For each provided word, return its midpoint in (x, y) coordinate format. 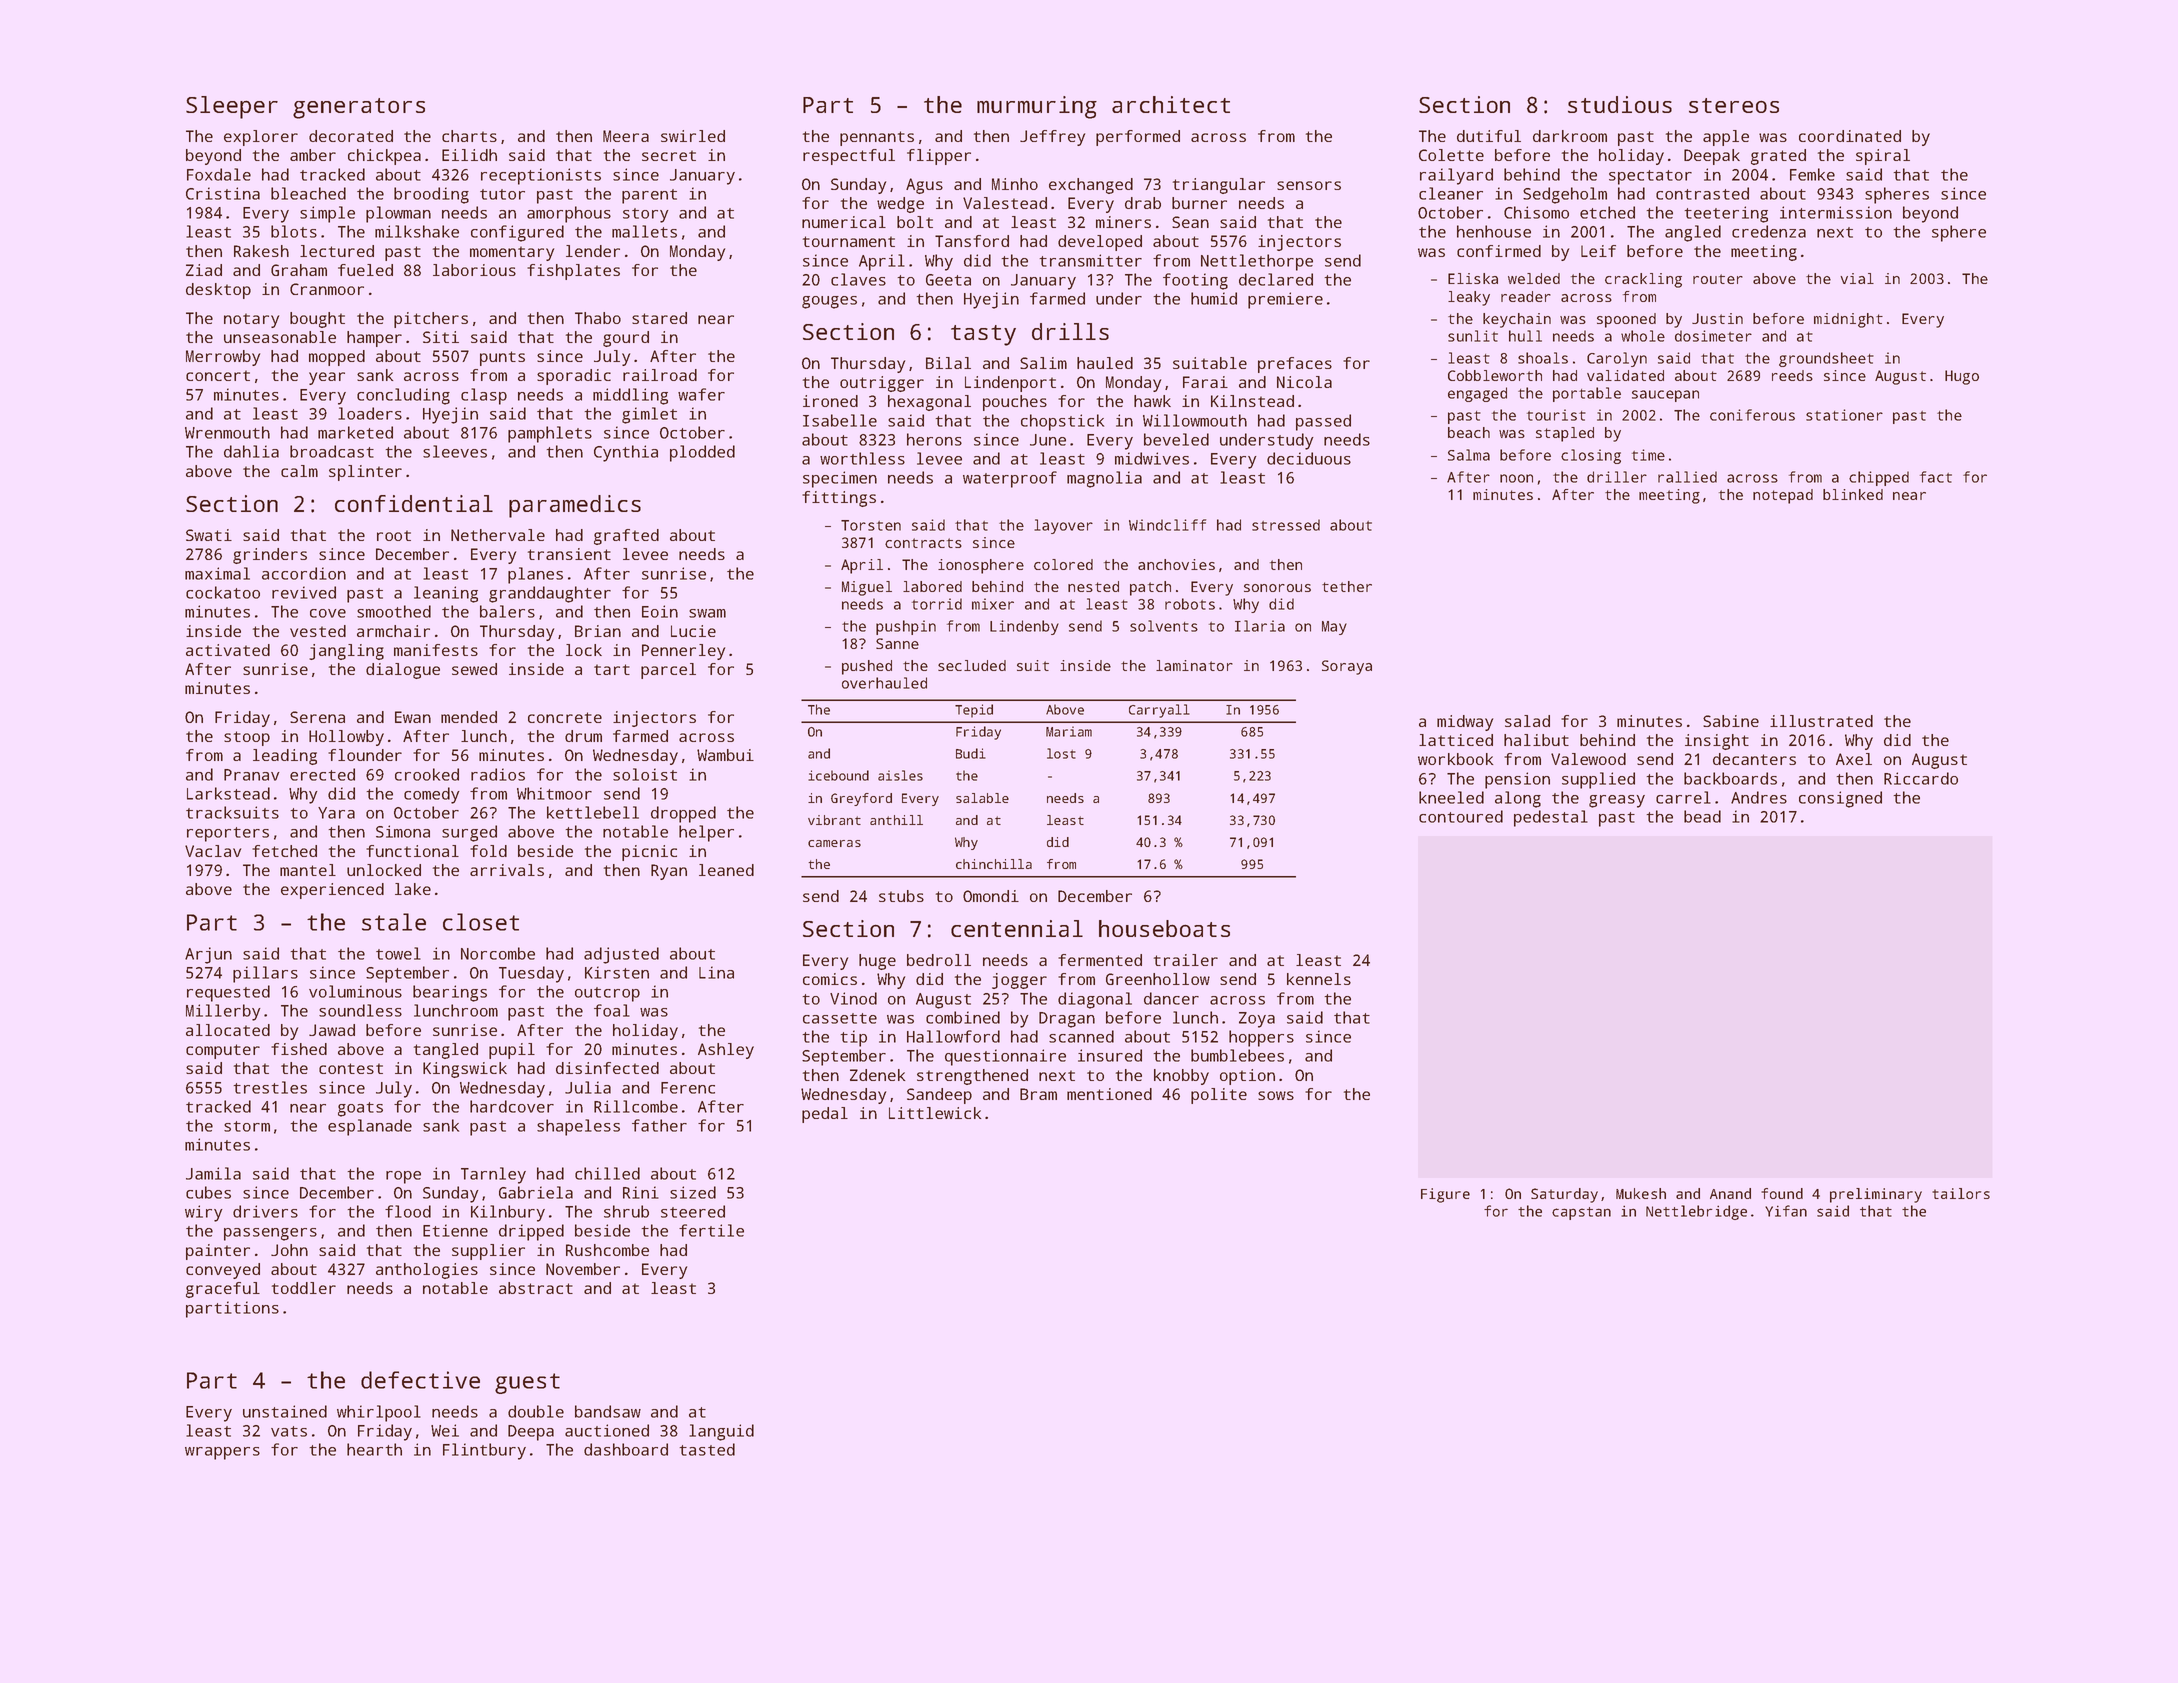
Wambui (725, 755)
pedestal (1551, 818)
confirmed (1499, 251)
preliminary (1876, 1195)
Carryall (1159, 711)
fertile (711, 1230)
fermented (1100, 960)
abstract (536, 1288)
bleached (308, 193)
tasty (983, 335)
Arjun (208, 955)
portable (1587, 394)
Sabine (1731, 721)
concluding (403, 396)
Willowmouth (1195, 420)
